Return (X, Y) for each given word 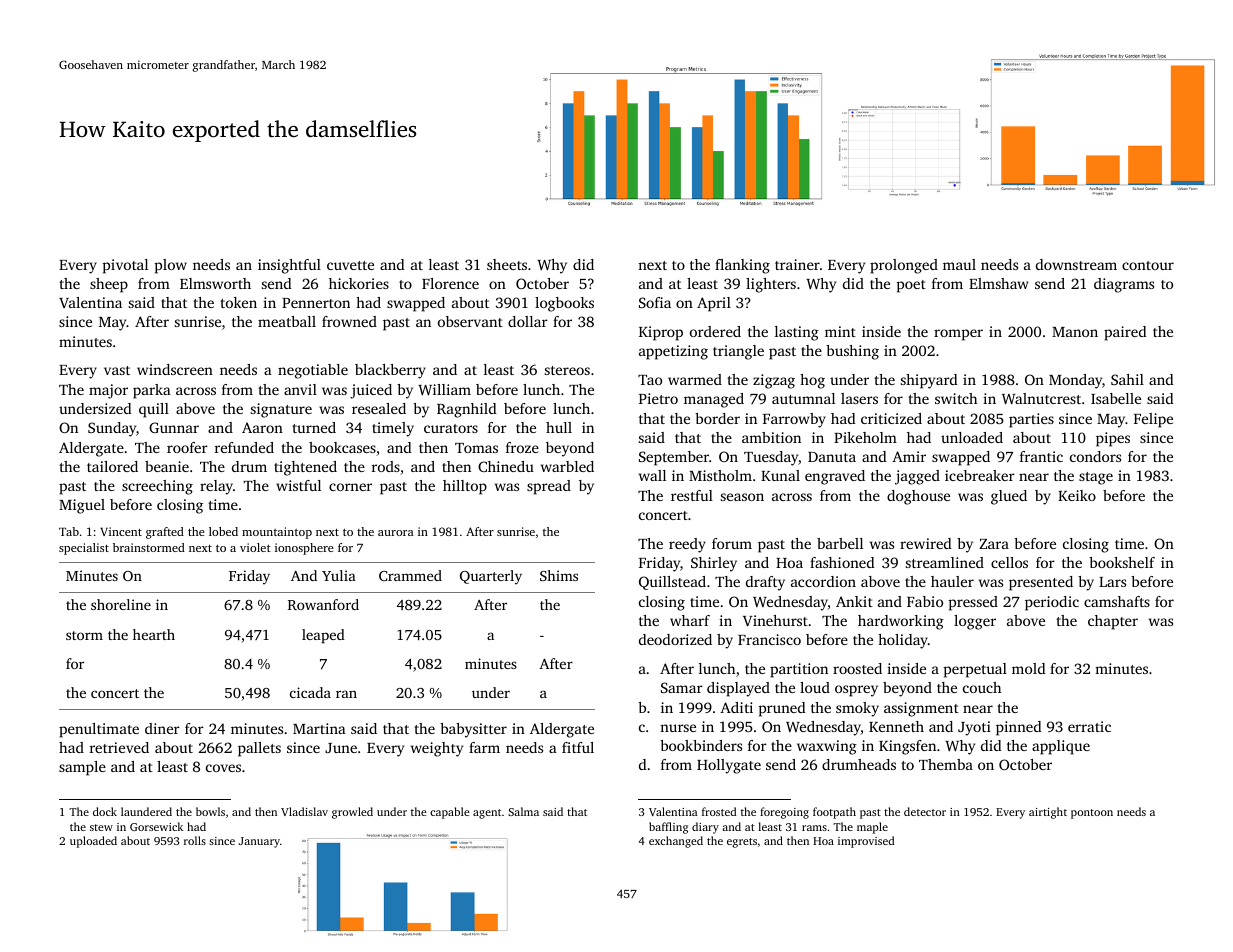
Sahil (1127, 379)
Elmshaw (998, 283)
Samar (682, 687)
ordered (715, 331)
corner (350, 487)
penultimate (99, 730)
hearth (154, 634)
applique (1061, 747)
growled (352, 813)
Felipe (1153, 420)
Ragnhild (467, 410)
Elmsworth (215, 283)
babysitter (473, 730)
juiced (371, 391)
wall (652, 475)
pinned (1019, 728)
